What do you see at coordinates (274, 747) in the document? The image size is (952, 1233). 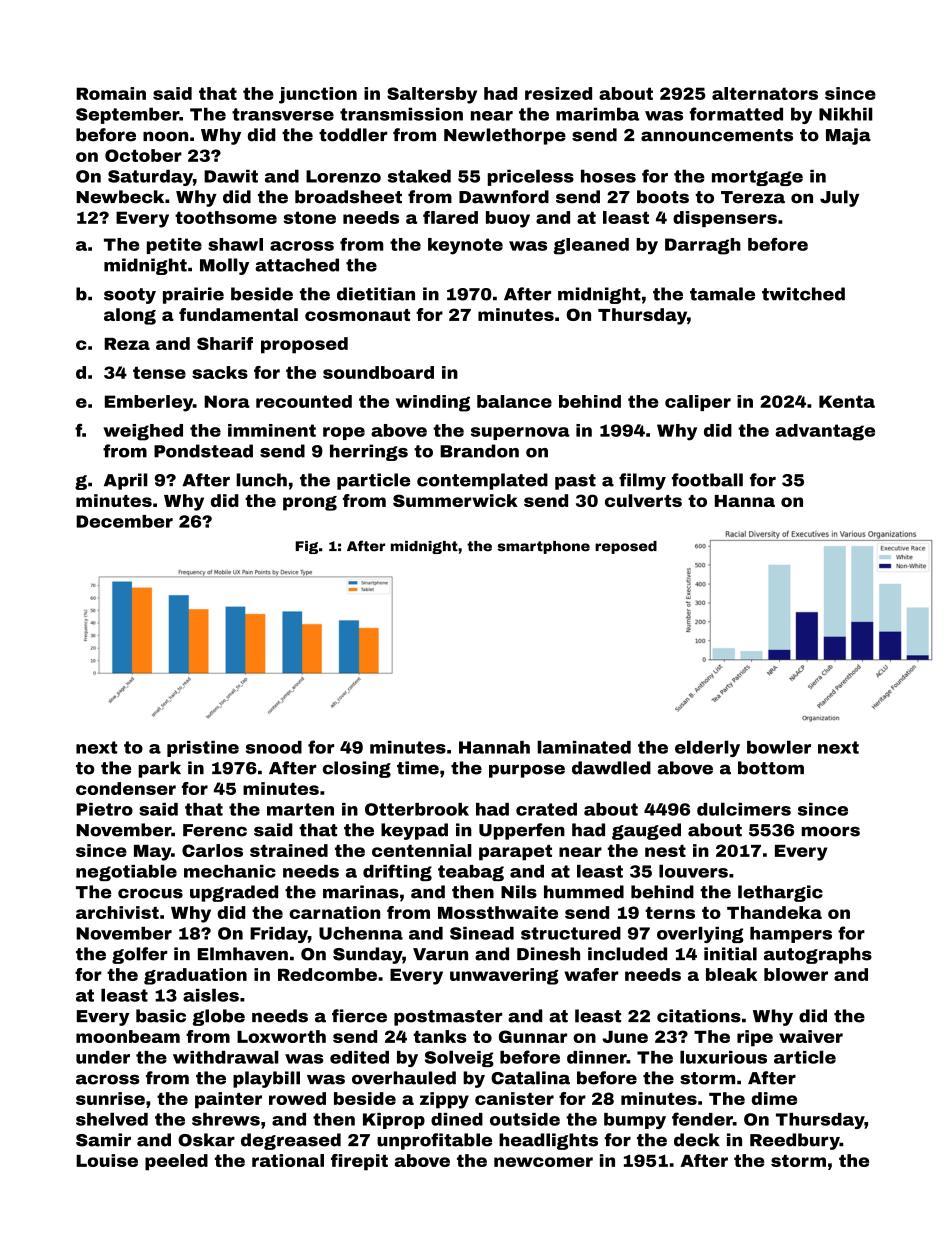 I see `snood` at bounding box center [274, 747].
